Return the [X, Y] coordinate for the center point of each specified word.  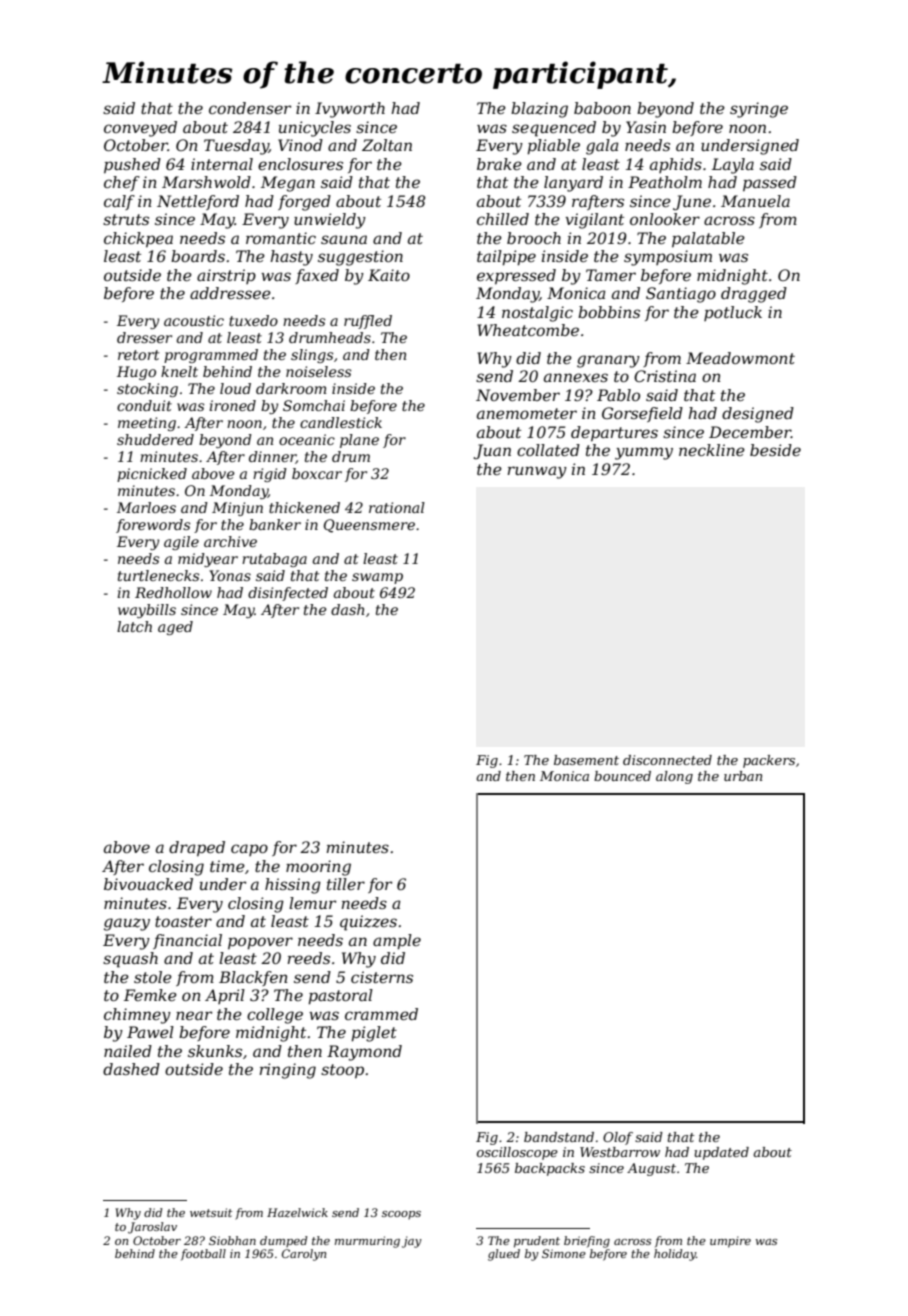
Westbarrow [620, 1152]
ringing [288, 1071]
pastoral [340, 997]
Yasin [646, 127]
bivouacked [148, 884]
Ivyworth [350, 110]
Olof [618, 1138]
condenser [250, 108]
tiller [346, 884]
